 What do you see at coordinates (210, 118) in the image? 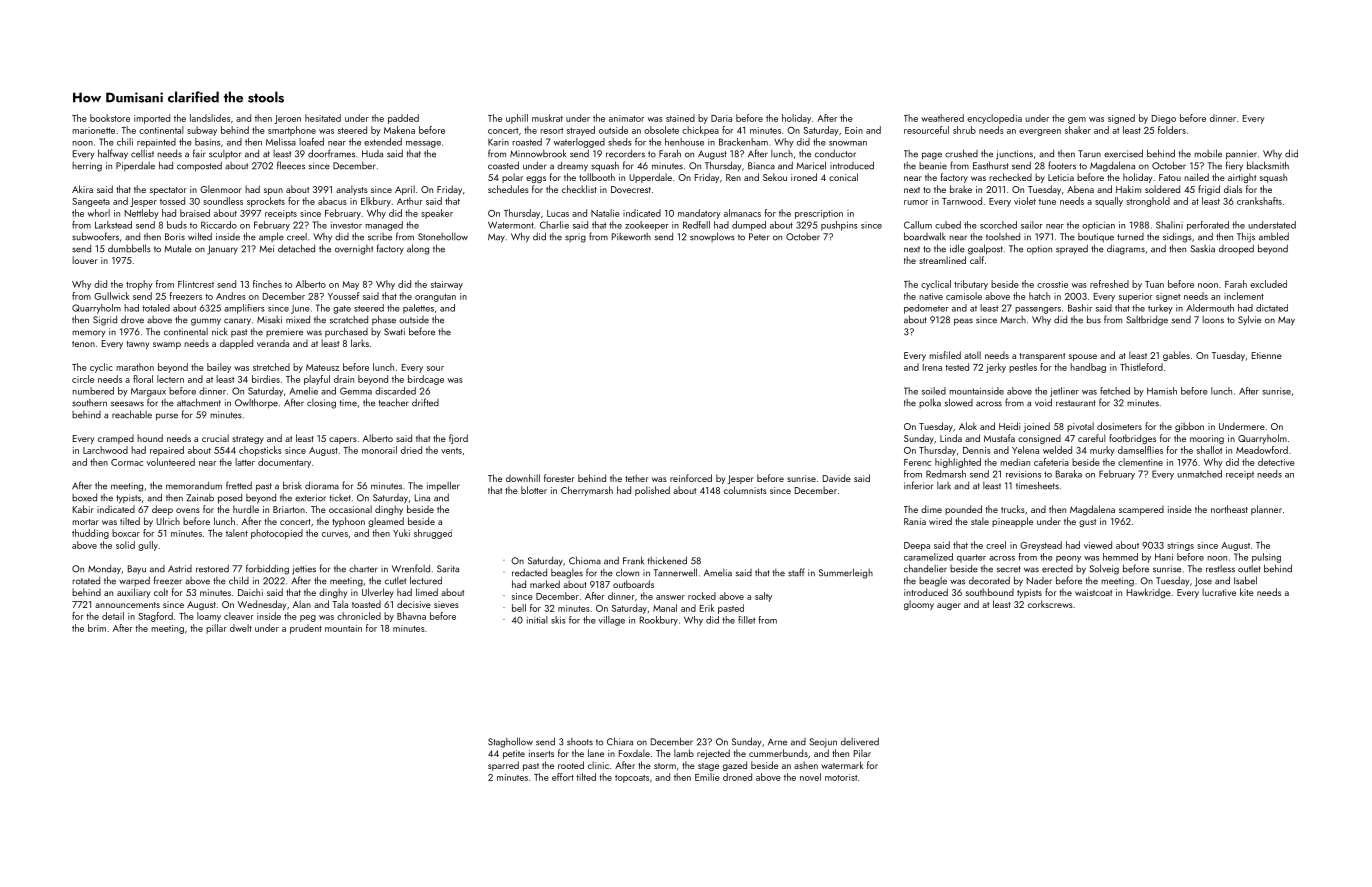
I see `landslides` at bounding box center [210, 118].
